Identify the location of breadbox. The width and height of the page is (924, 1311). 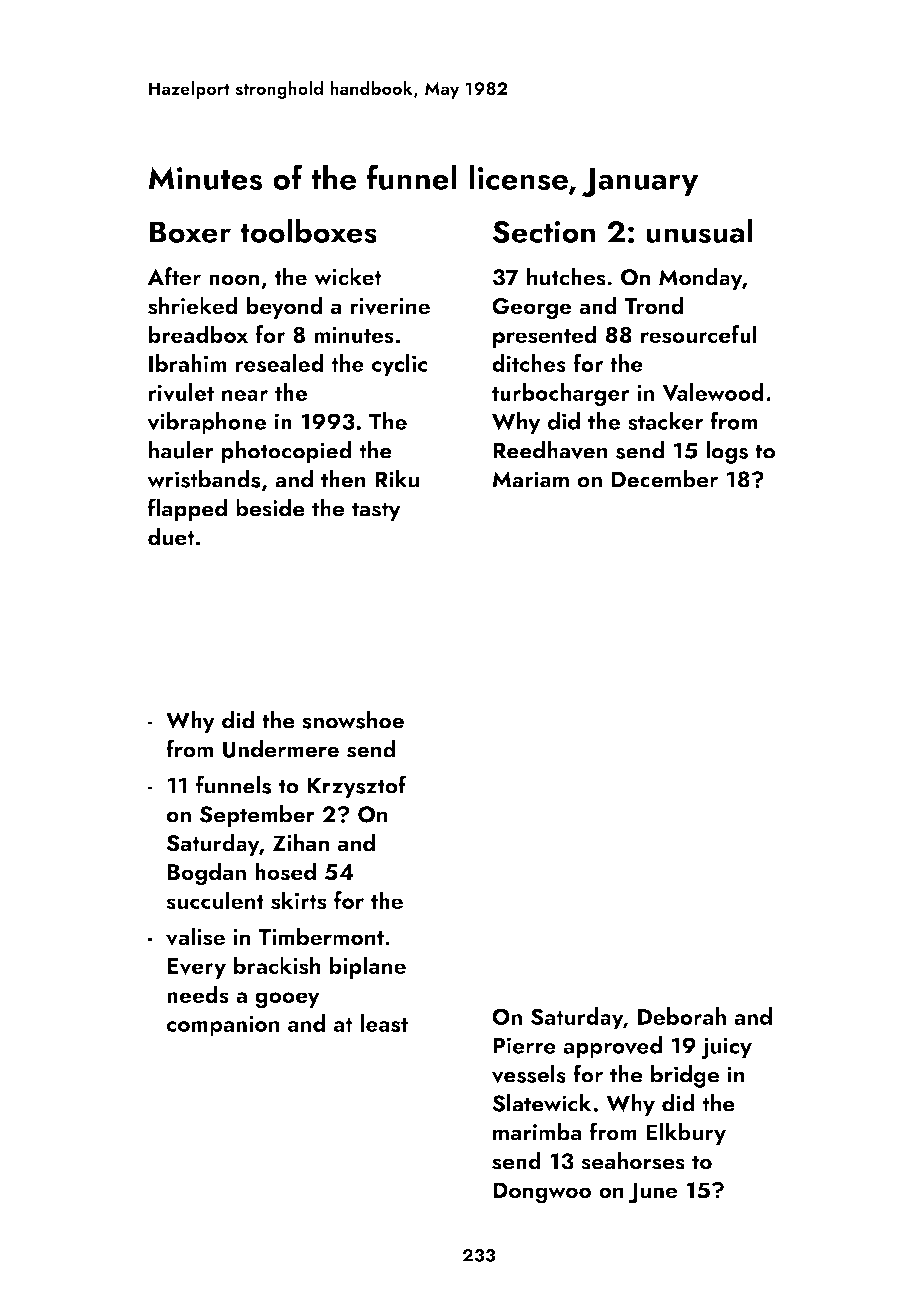
(198, 334).
